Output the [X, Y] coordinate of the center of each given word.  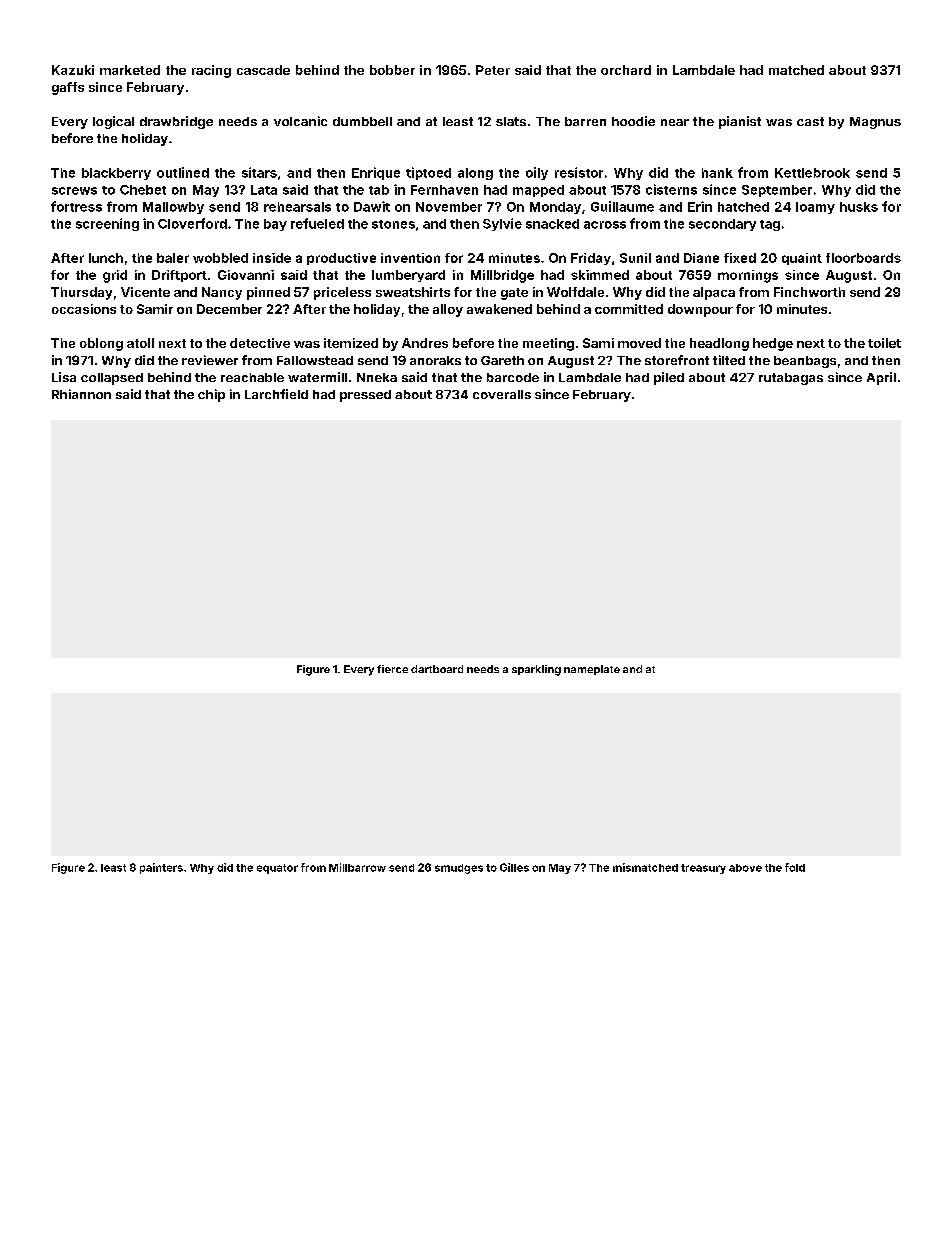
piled [669, 378]
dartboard [437, 669]
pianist [740, 122]
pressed [365, 396]
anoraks [435, 360]
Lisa [64, 377]
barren [585, 121]
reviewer [210, 360]
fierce [392, 669]
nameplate [592, 670]
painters [161, 868]
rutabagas [791, 379]
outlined [183, 172]
